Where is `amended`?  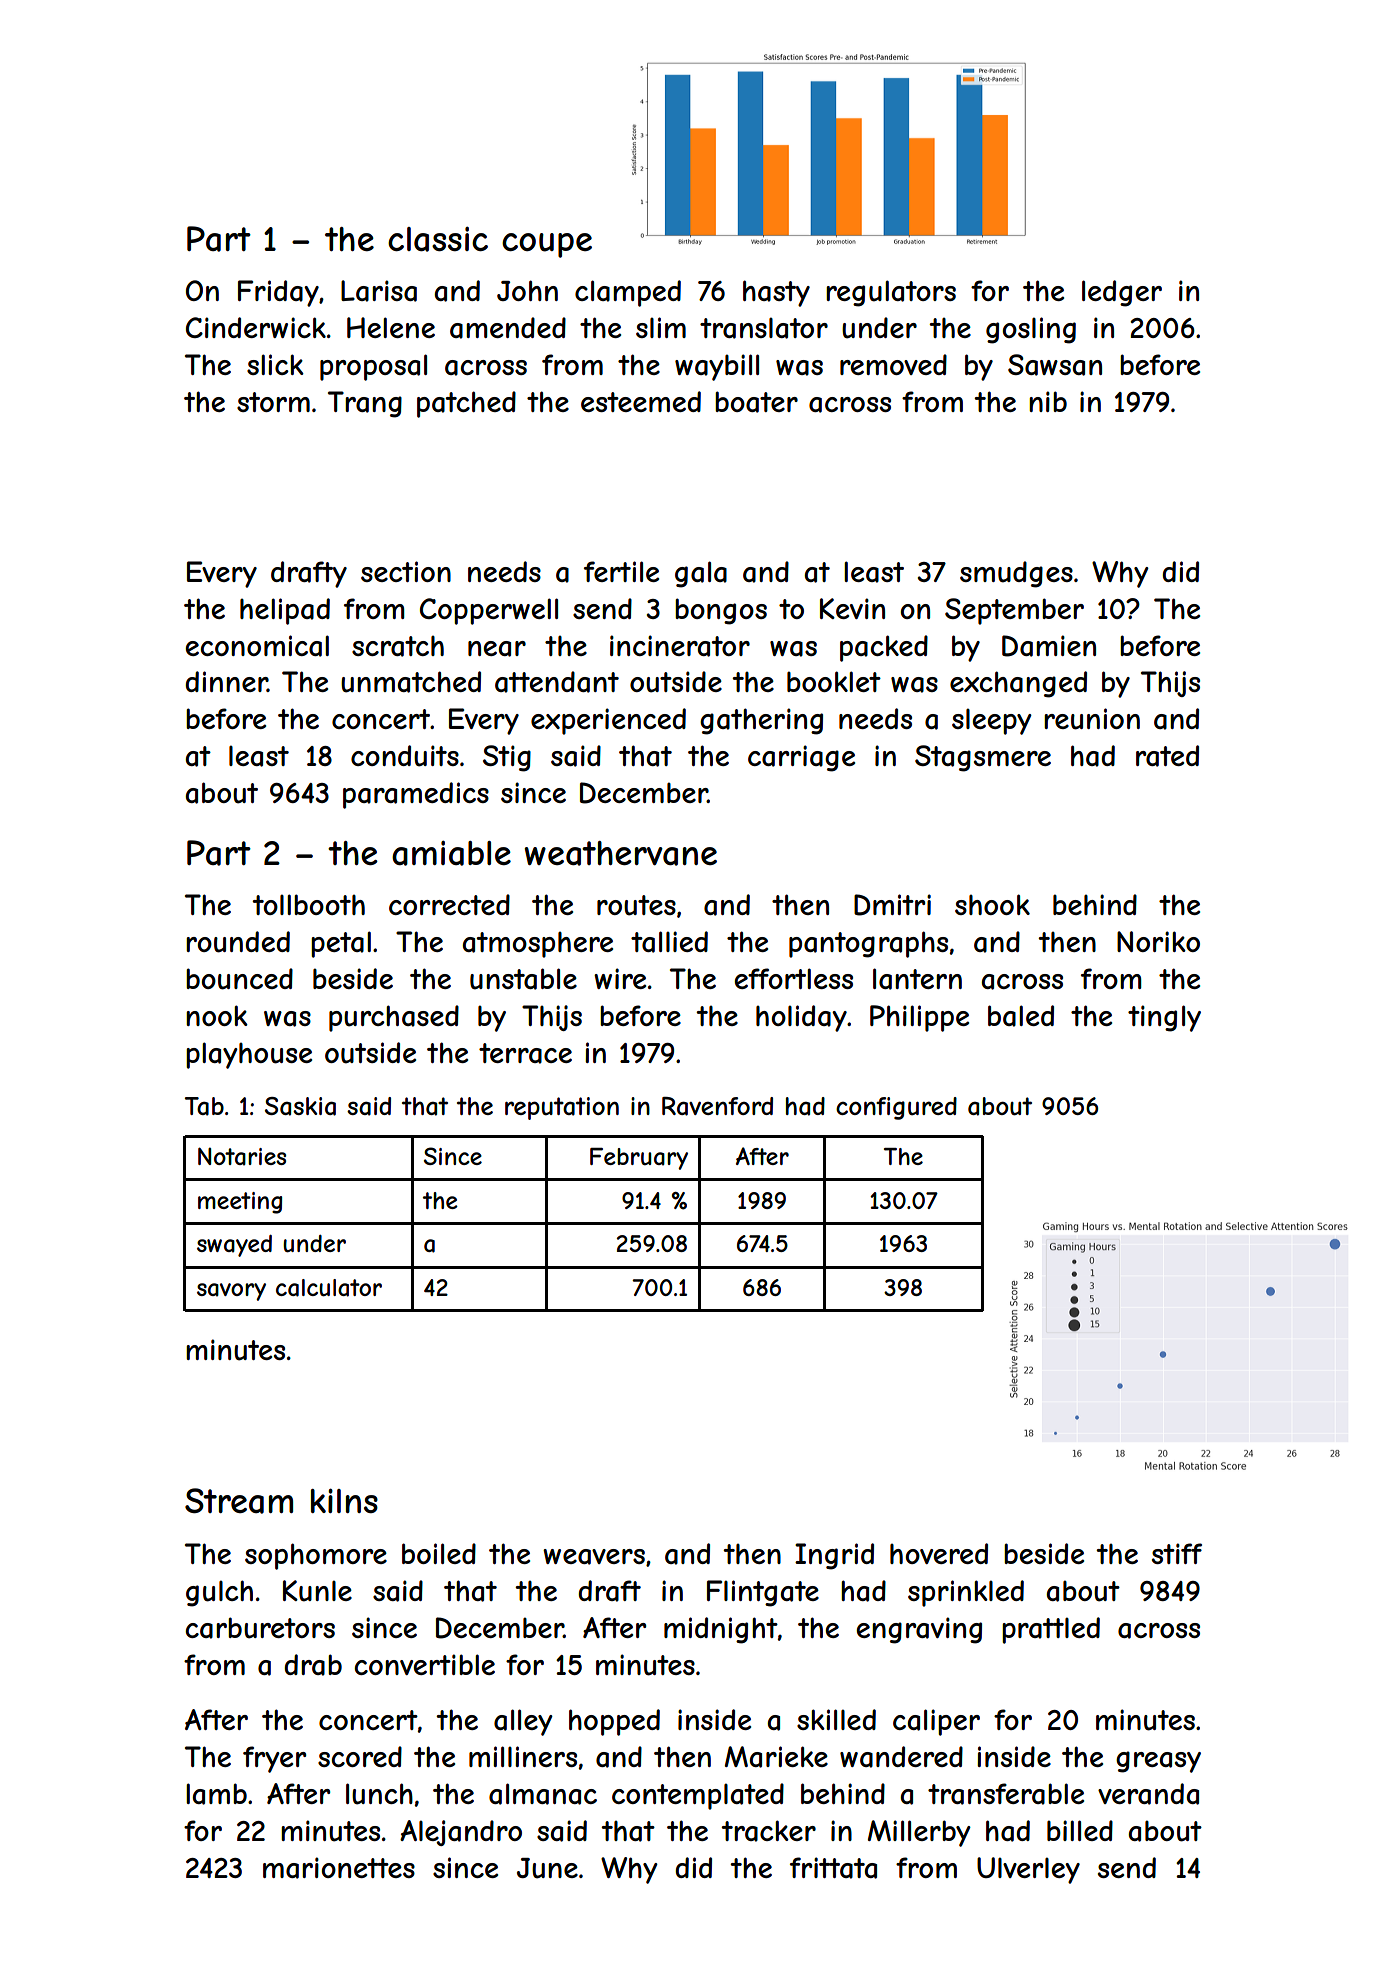 amended is located at coordinates (508, 328).
